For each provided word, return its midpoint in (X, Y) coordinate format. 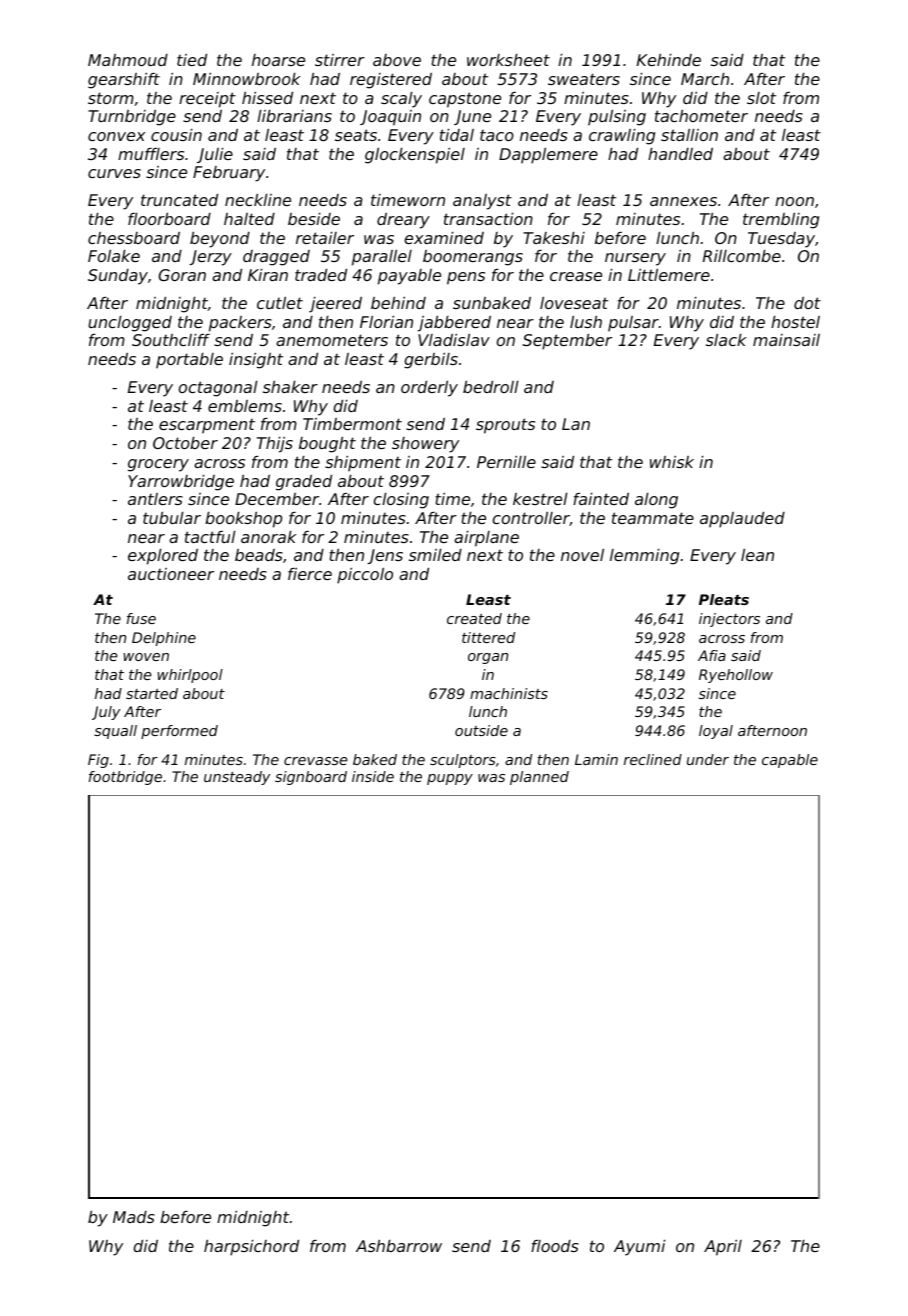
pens (466, 278)
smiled (435, 555)
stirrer (340, 60)
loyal (716, 732)
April (723, 1248)
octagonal (218, 389)
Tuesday (781, 240)
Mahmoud (128, 60)
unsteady (237, 778)
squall (115, 732)
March (705, 79)
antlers (155, 499)
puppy (450, 779)
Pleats (724, 599)
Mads (134, 1217)
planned (539, 778)
